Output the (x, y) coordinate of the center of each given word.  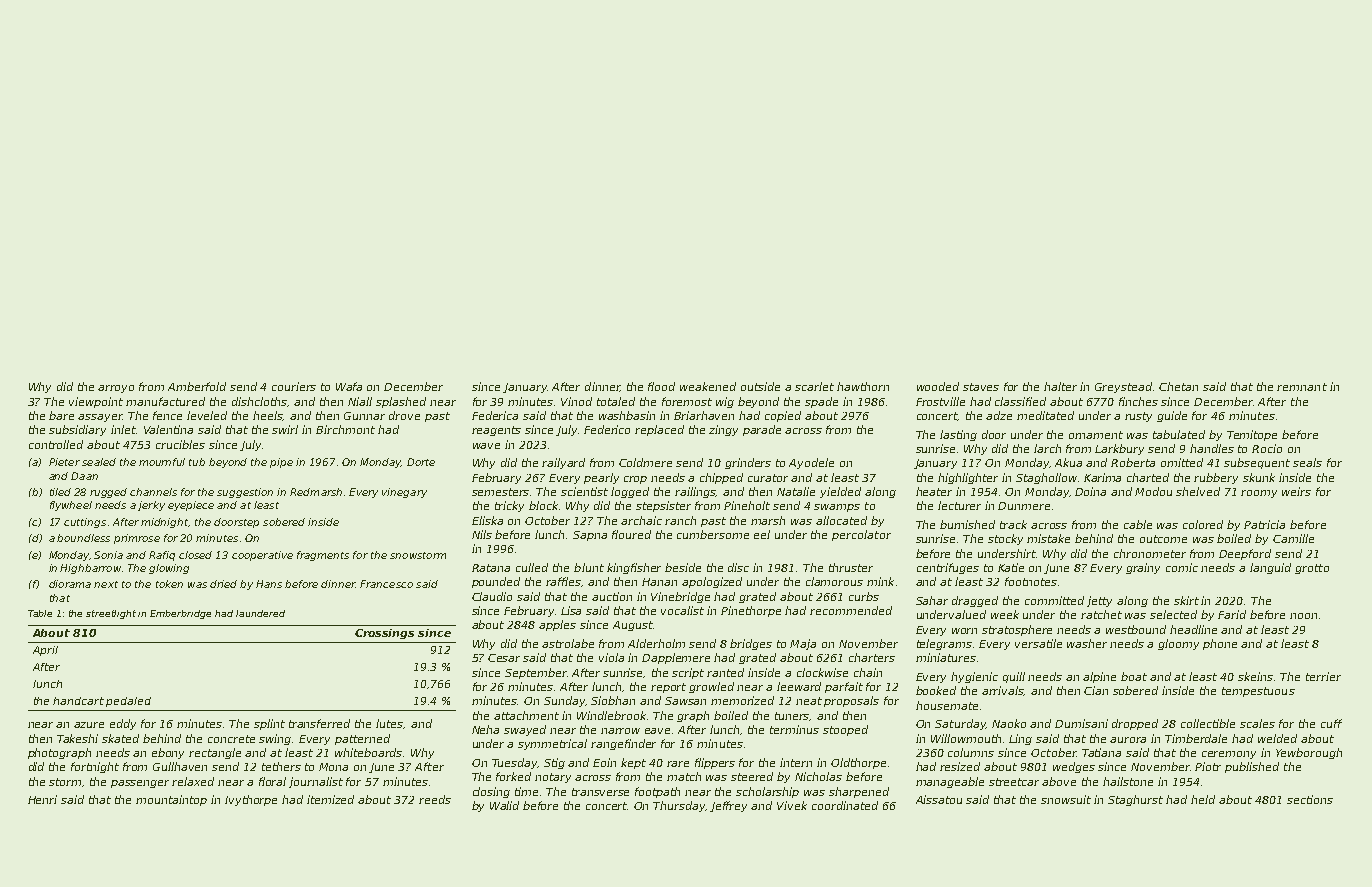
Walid (504, 805)
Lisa (571, 610)
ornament (1096, 435)
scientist (584, 491)
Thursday (679, 806)
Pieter (64, 462)
